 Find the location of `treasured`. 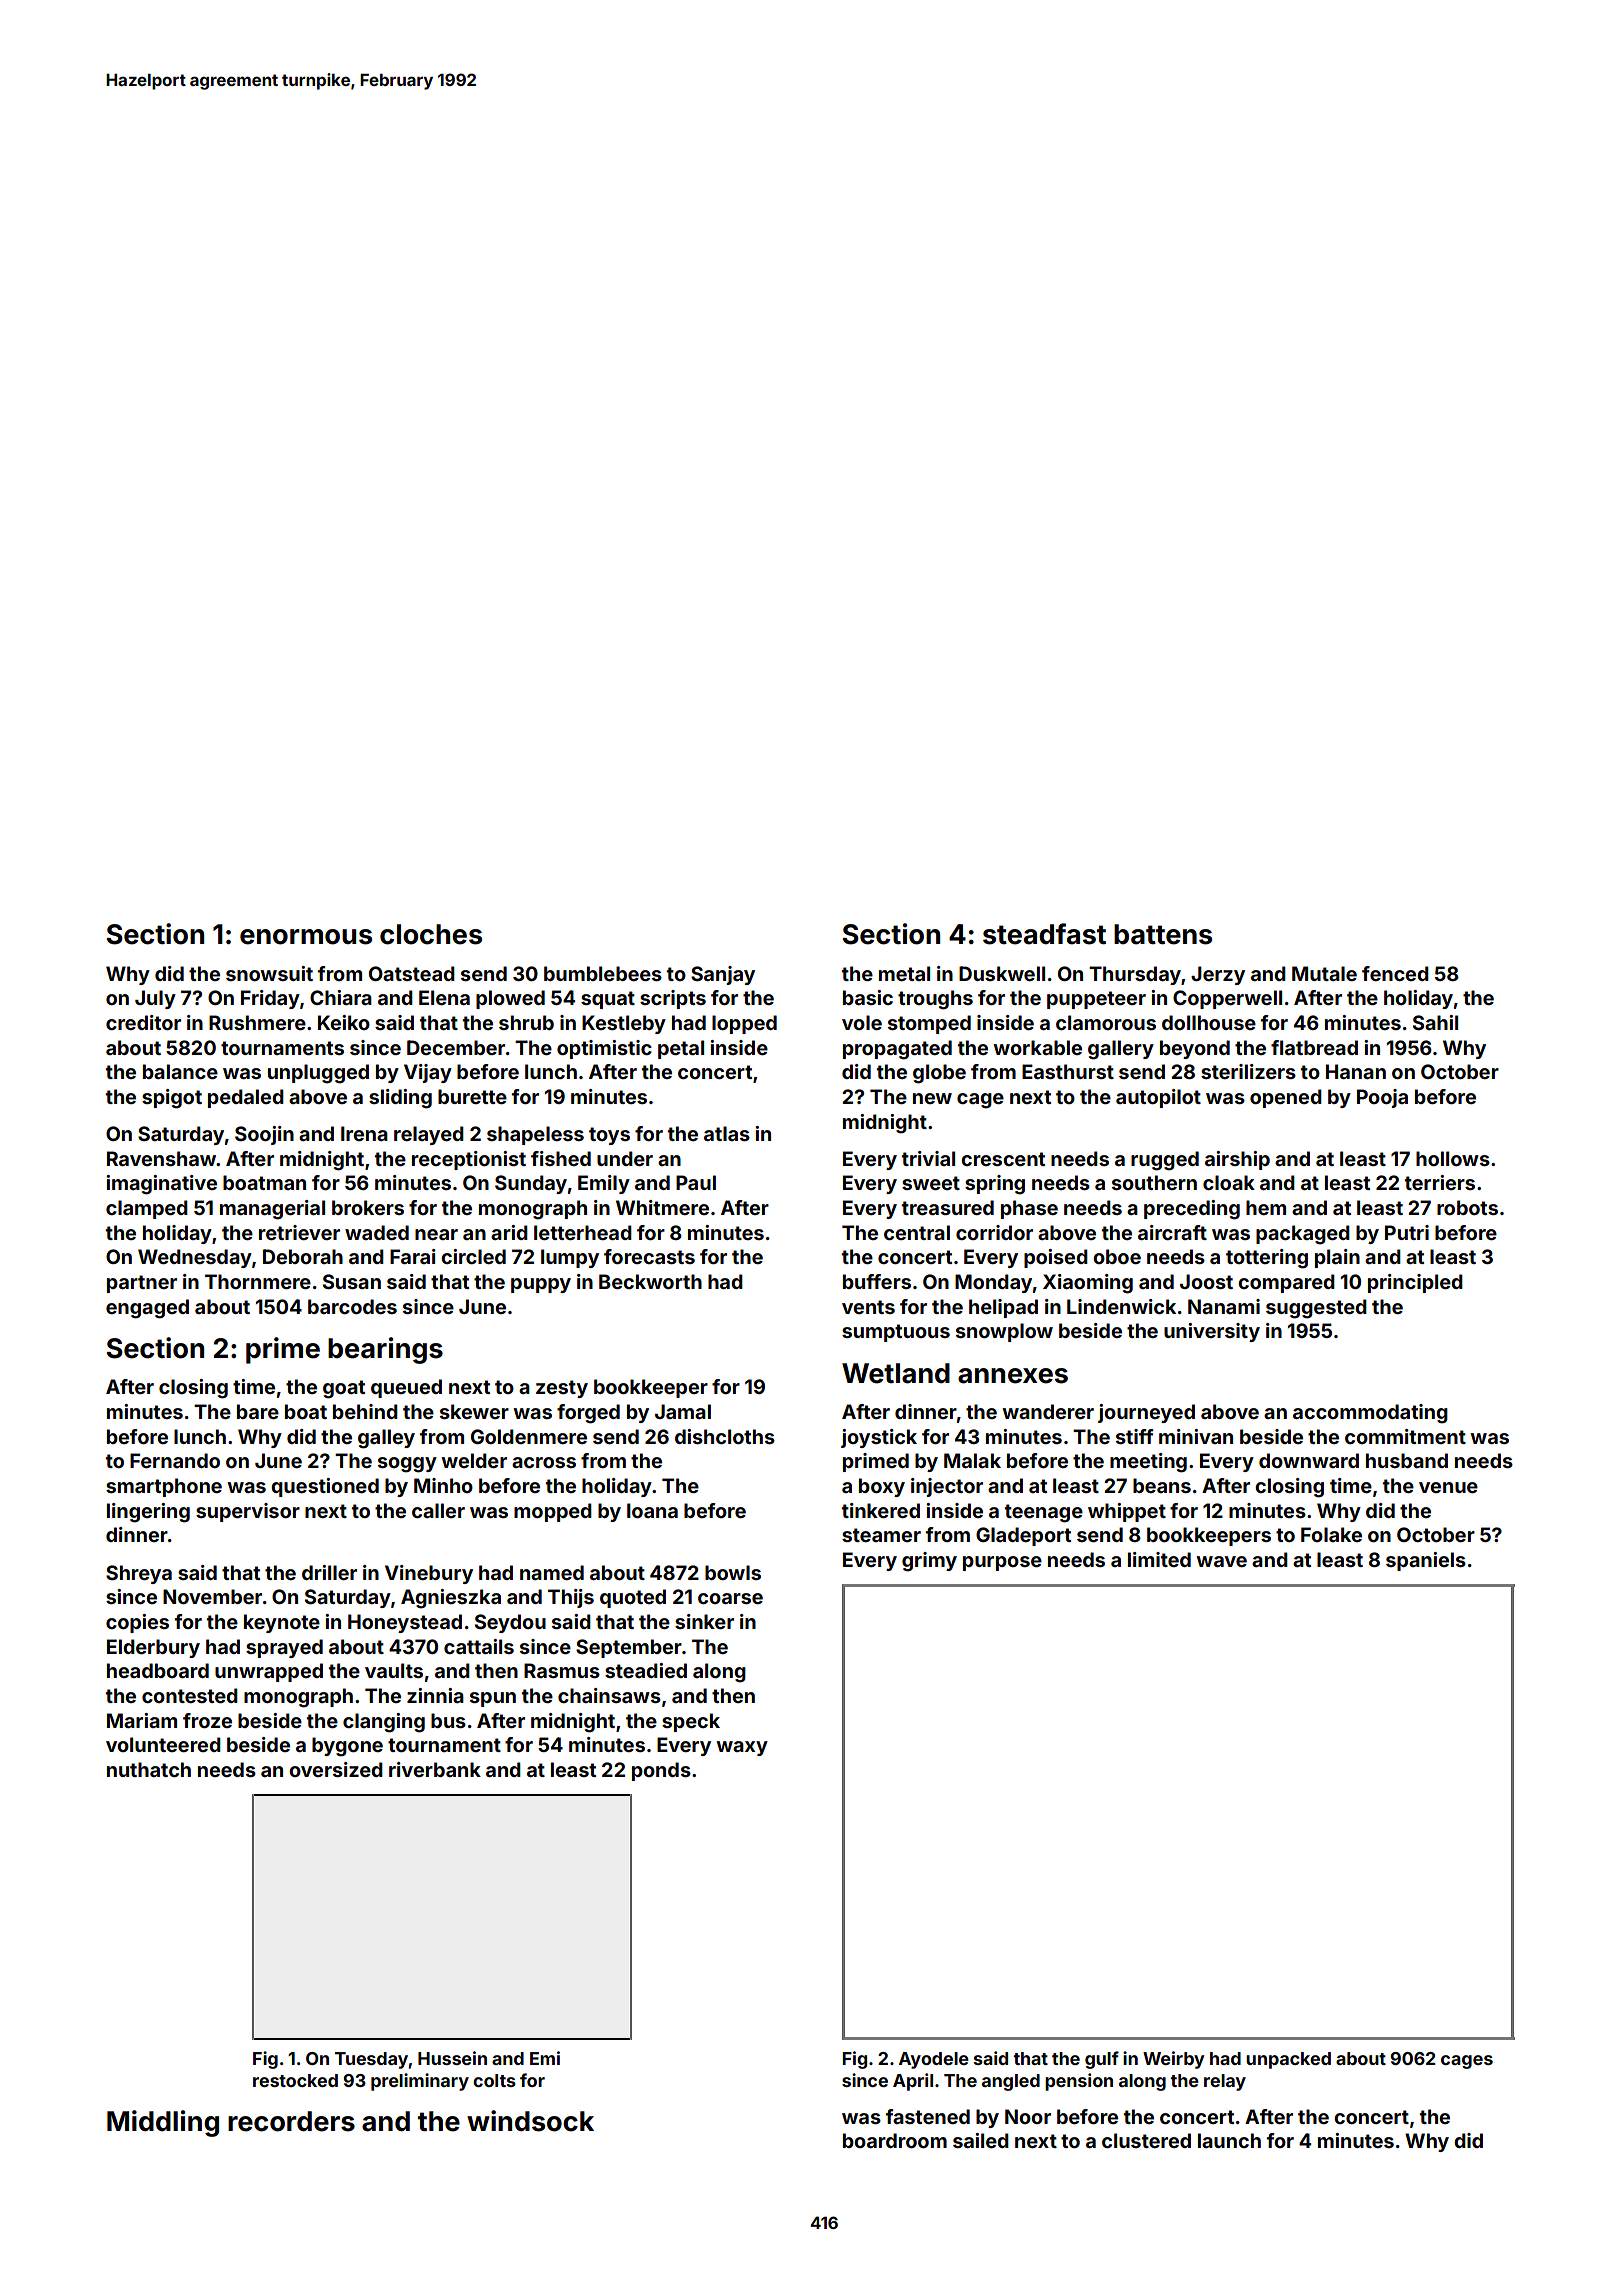

treasured is located at coordinates (948, 1207).
